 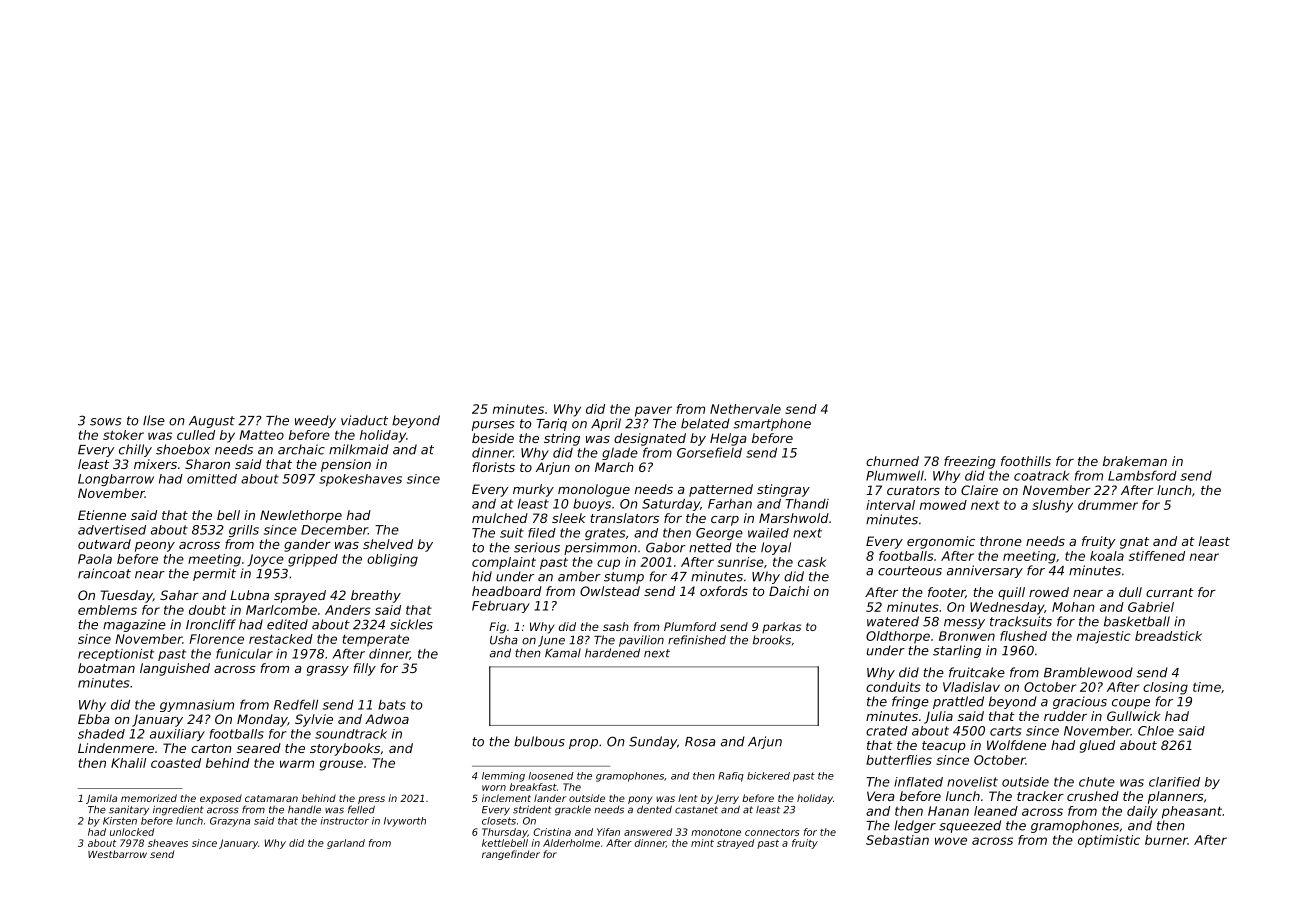 I want to click on Kamal, so click(x=563, y=653).
